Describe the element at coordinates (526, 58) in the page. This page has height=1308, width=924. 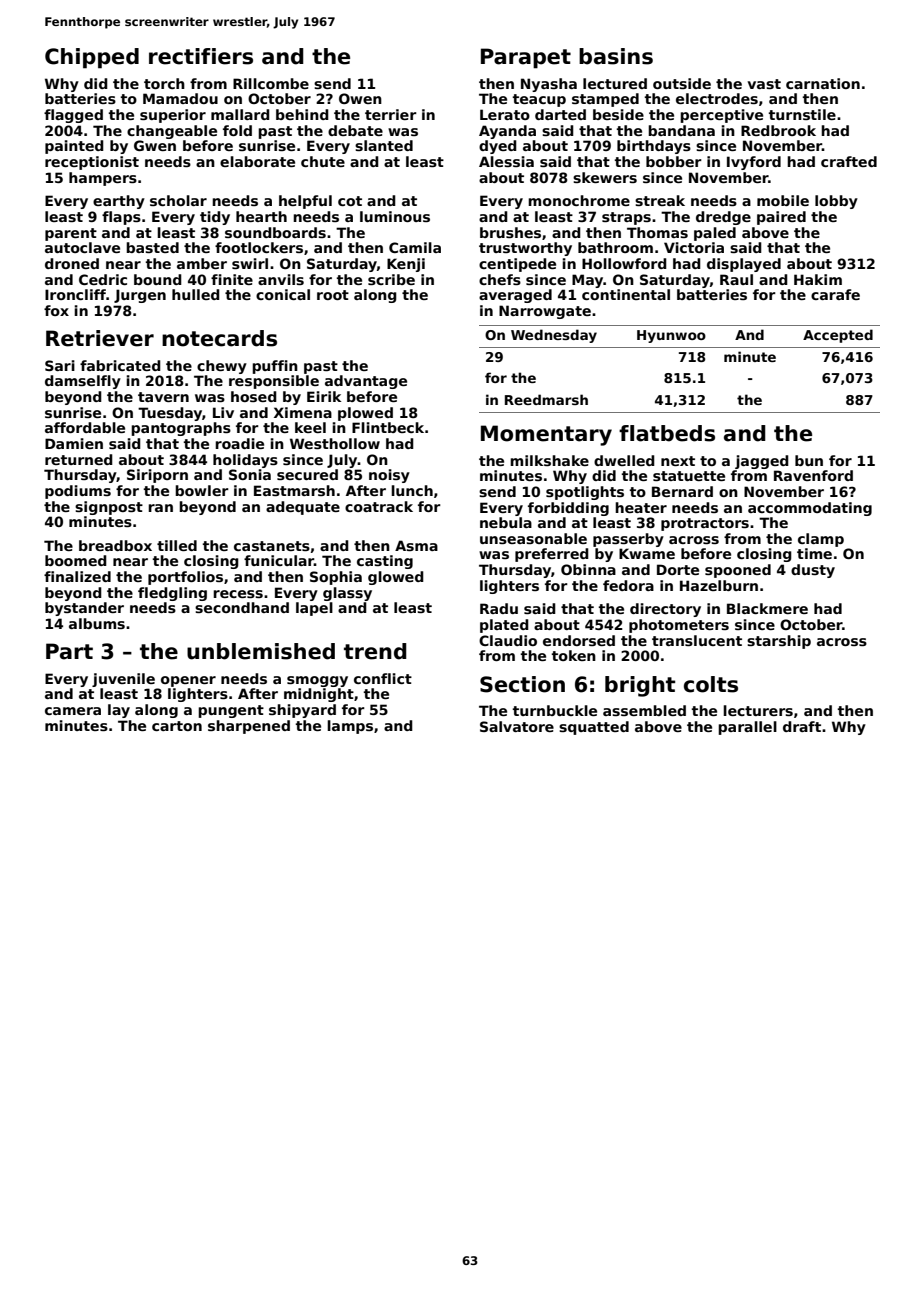
I see `Parapet` at that location.
